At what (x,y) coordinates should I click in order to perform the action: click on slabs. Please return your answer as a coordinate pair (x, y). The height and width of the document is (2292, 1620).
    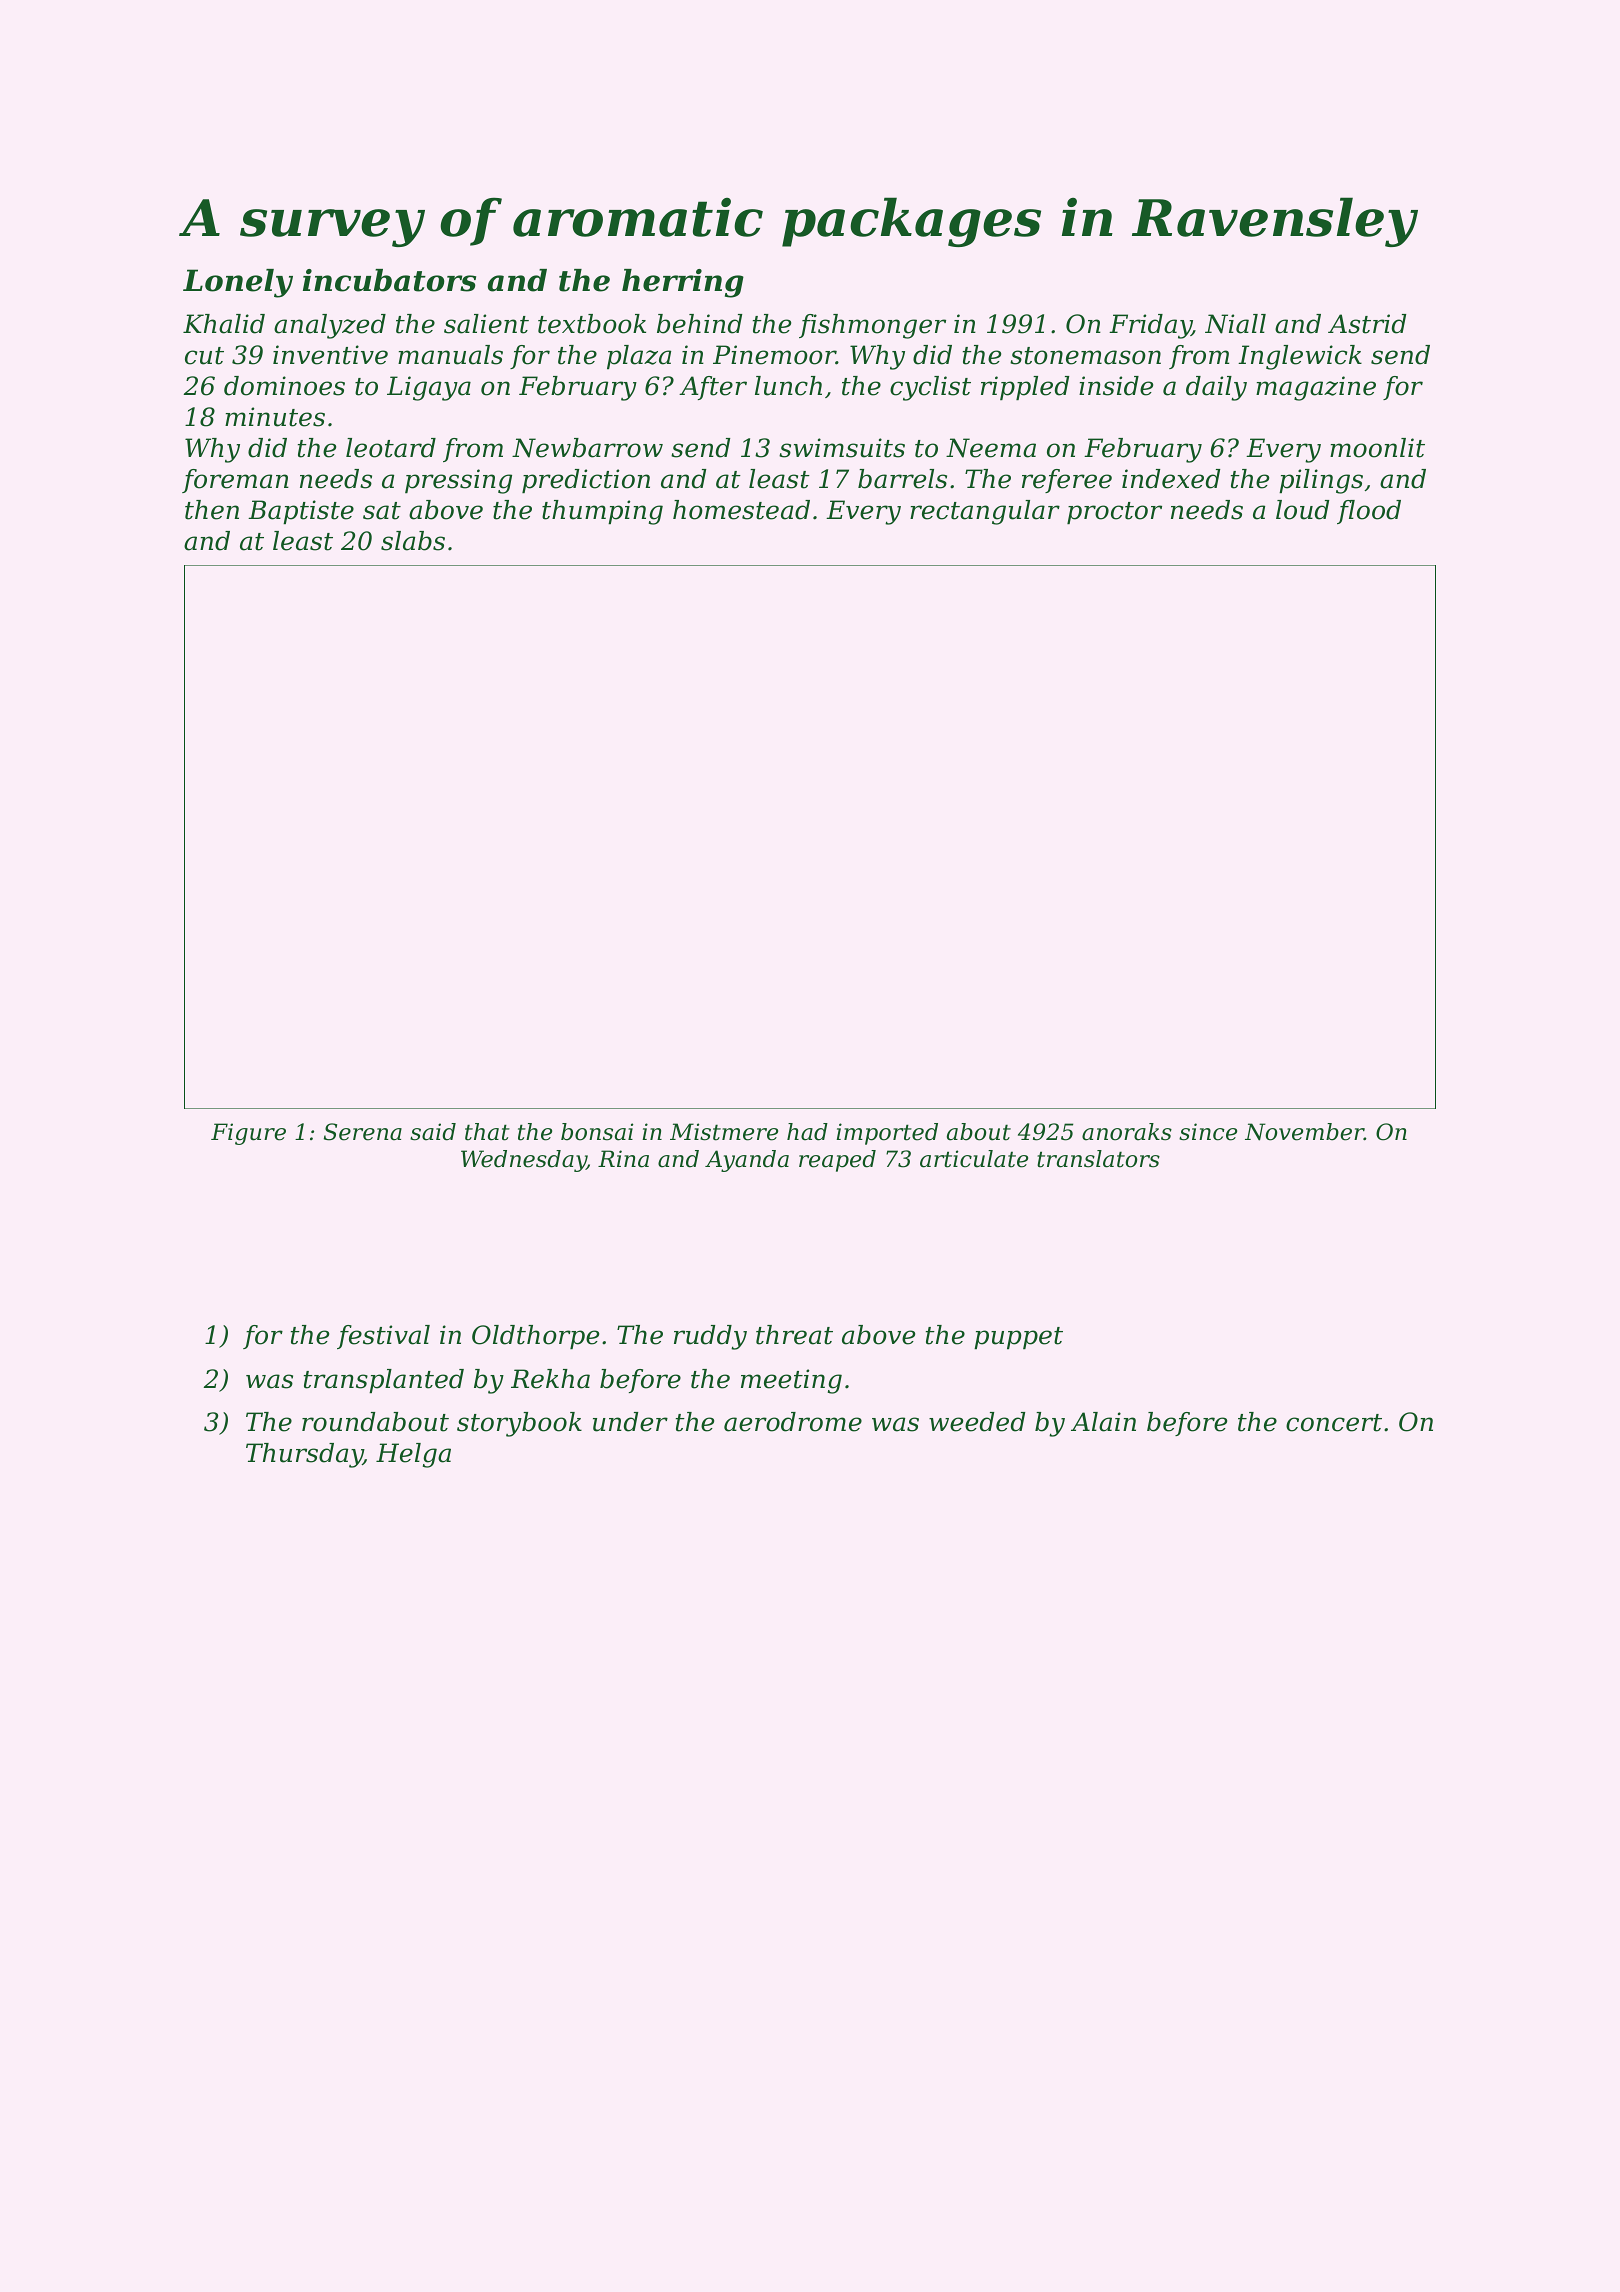
    Looking at the image, I should click on (413, 541).
